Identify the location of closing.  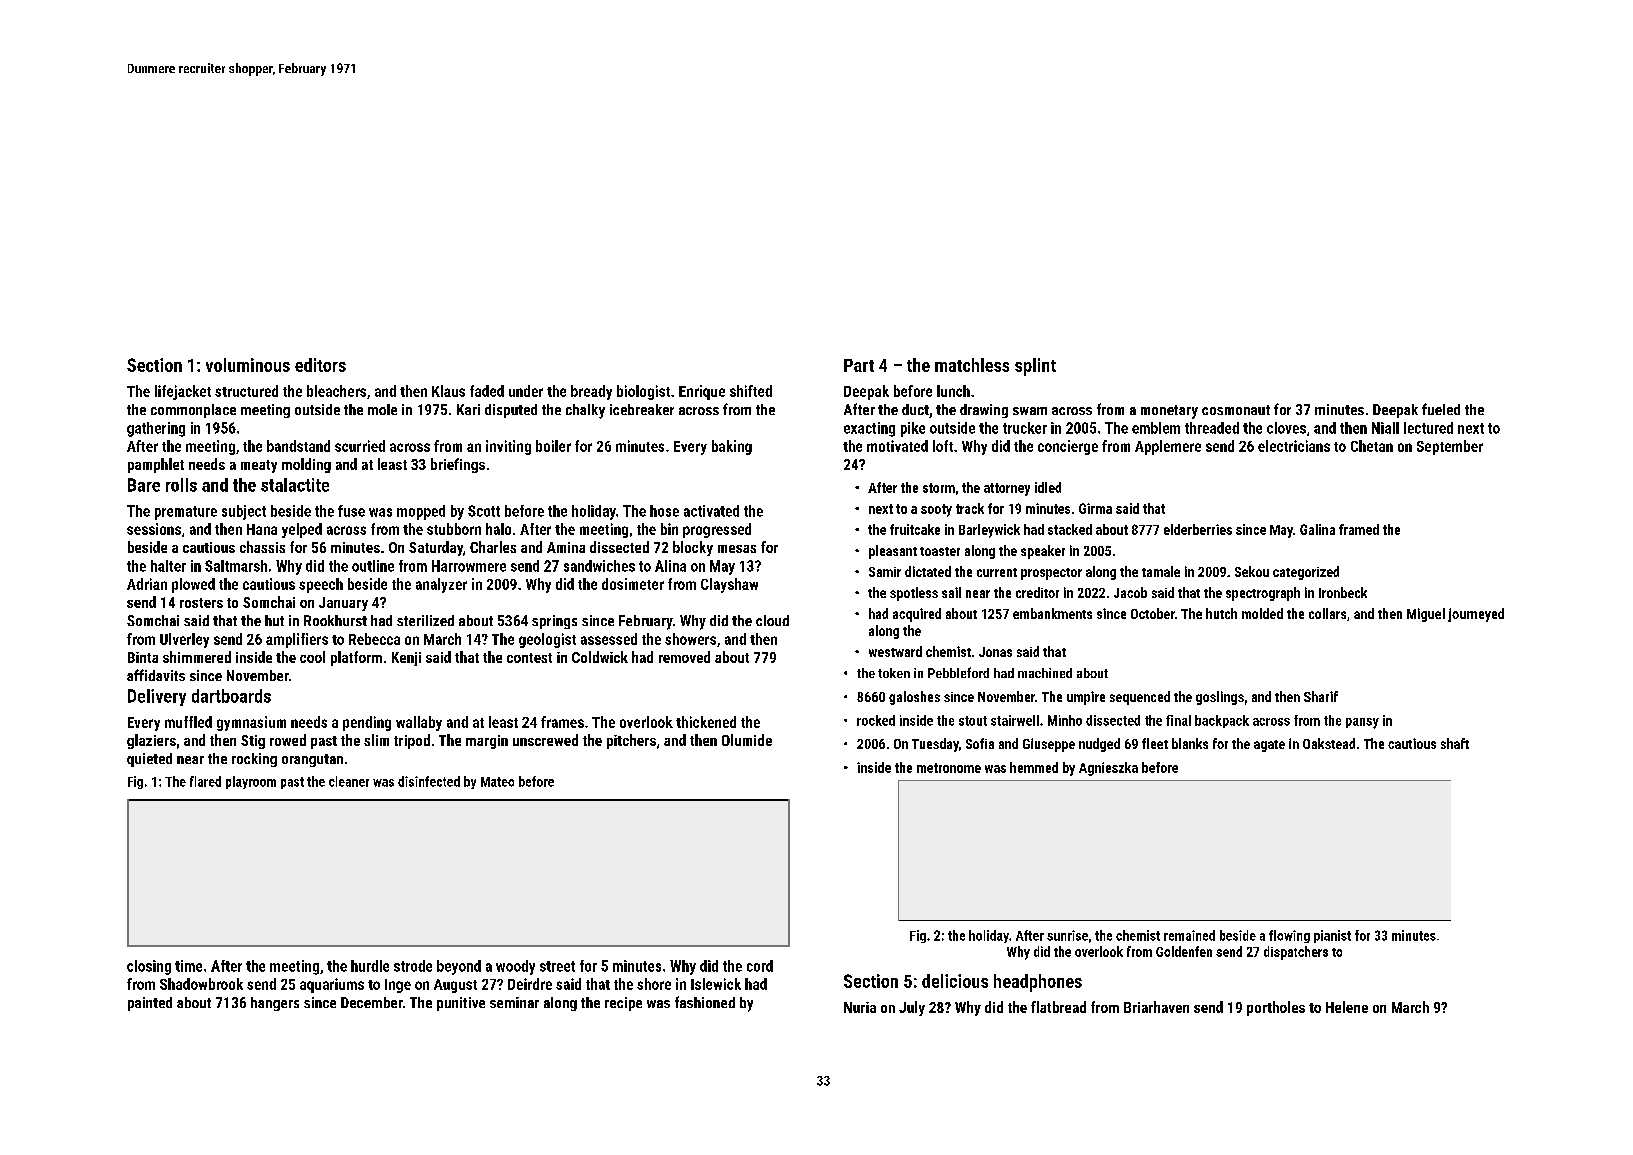
(149, 967).
